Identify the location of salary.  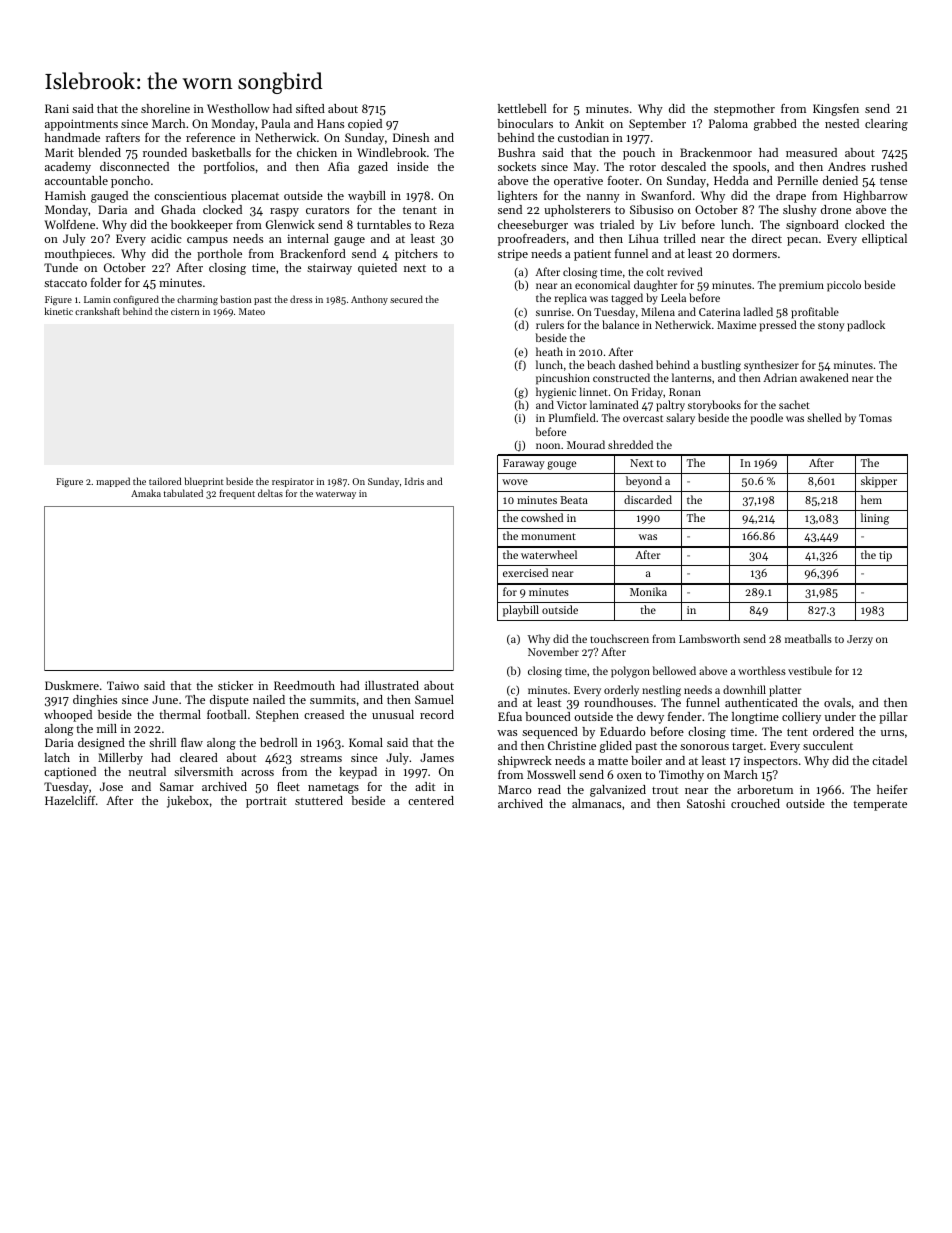
(680, 419).
